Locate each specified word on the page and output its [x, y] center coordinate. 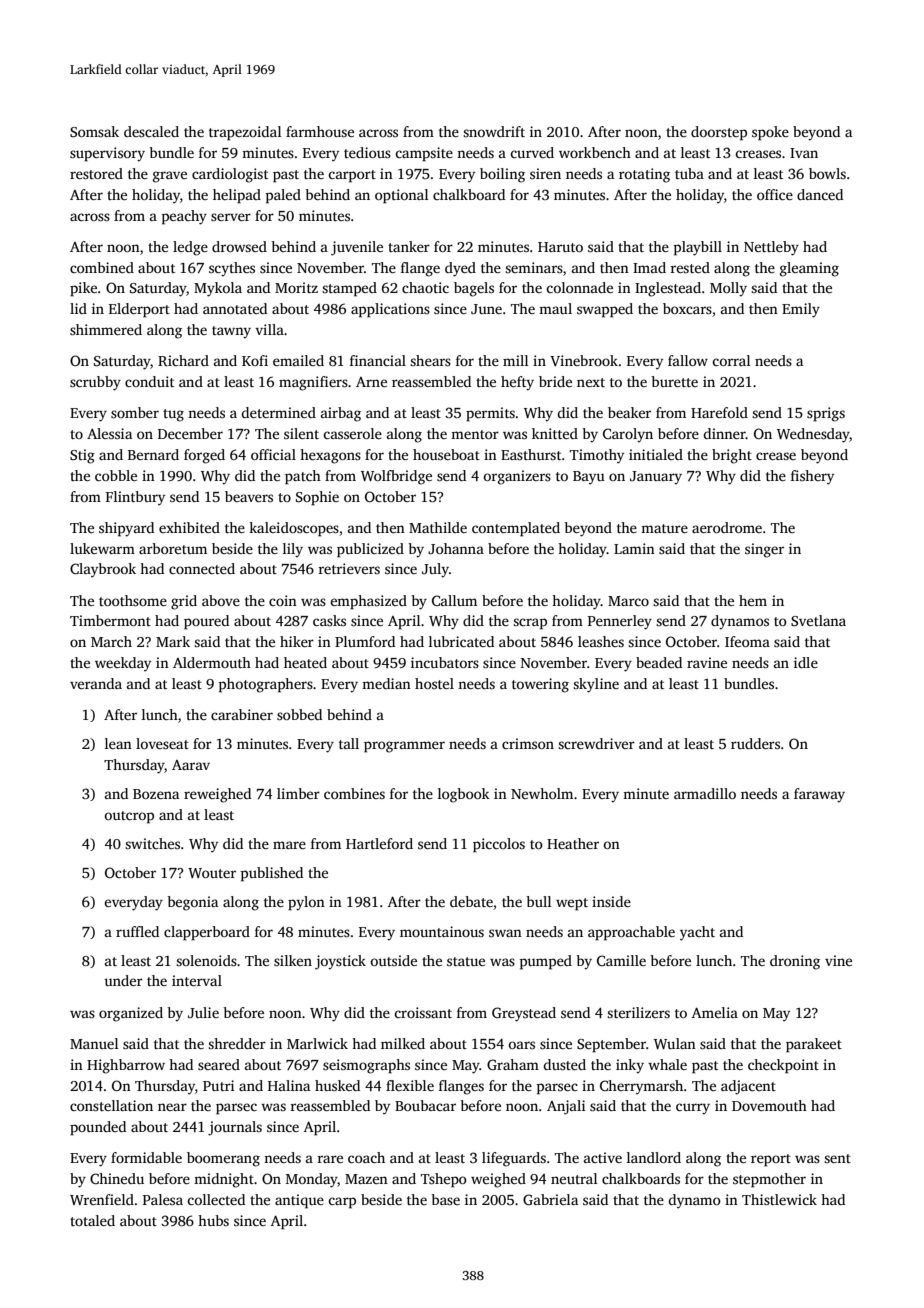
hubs [213, 1220]
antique [299, 1201]
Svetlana [818, 620]
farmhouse [320, 131]
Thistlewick [779, 1199]
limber [298, 793]
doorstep [719, 133]
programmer [404, 747]
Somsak [94, 131]
